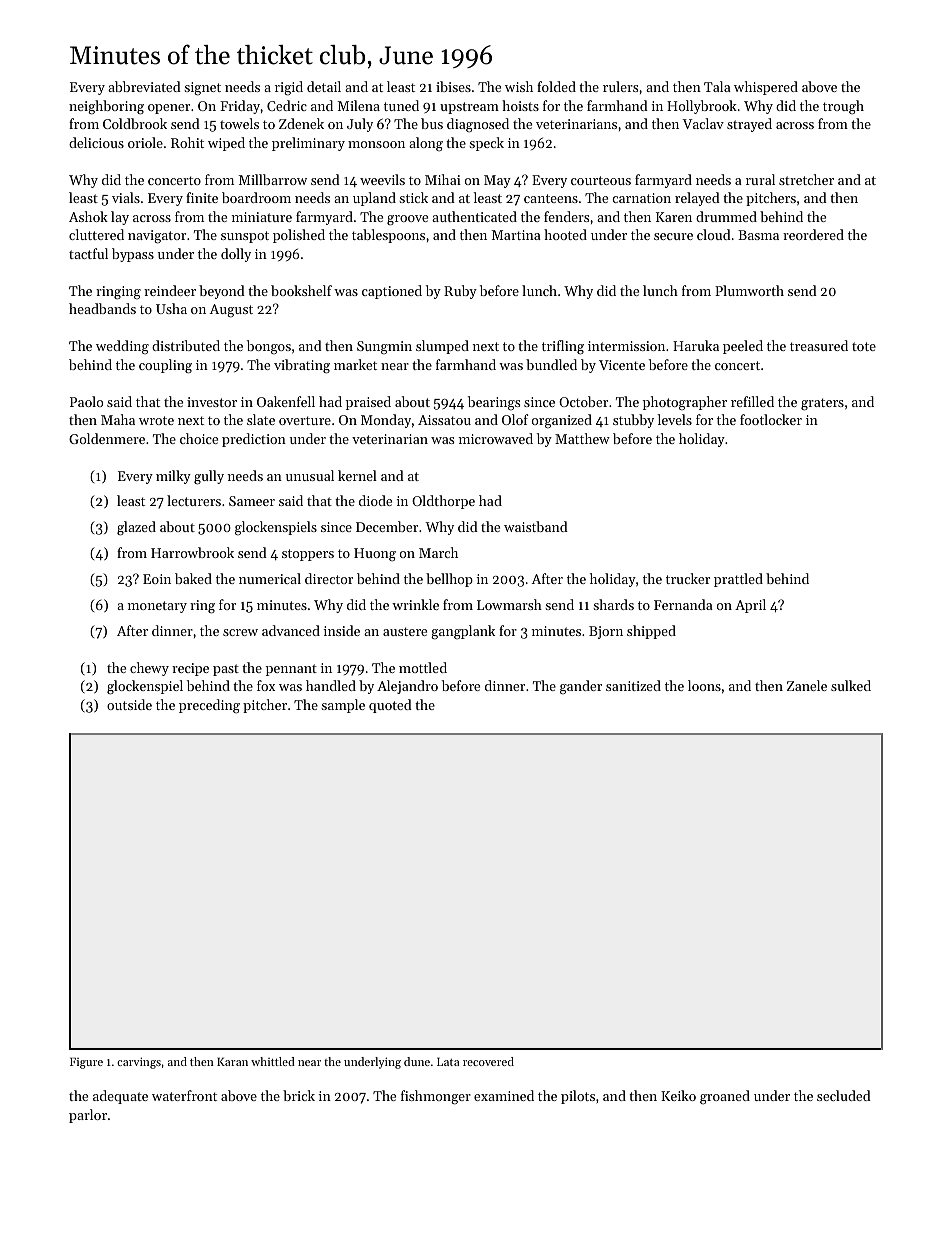  I want to click on secluded, so click(844, 1095).
